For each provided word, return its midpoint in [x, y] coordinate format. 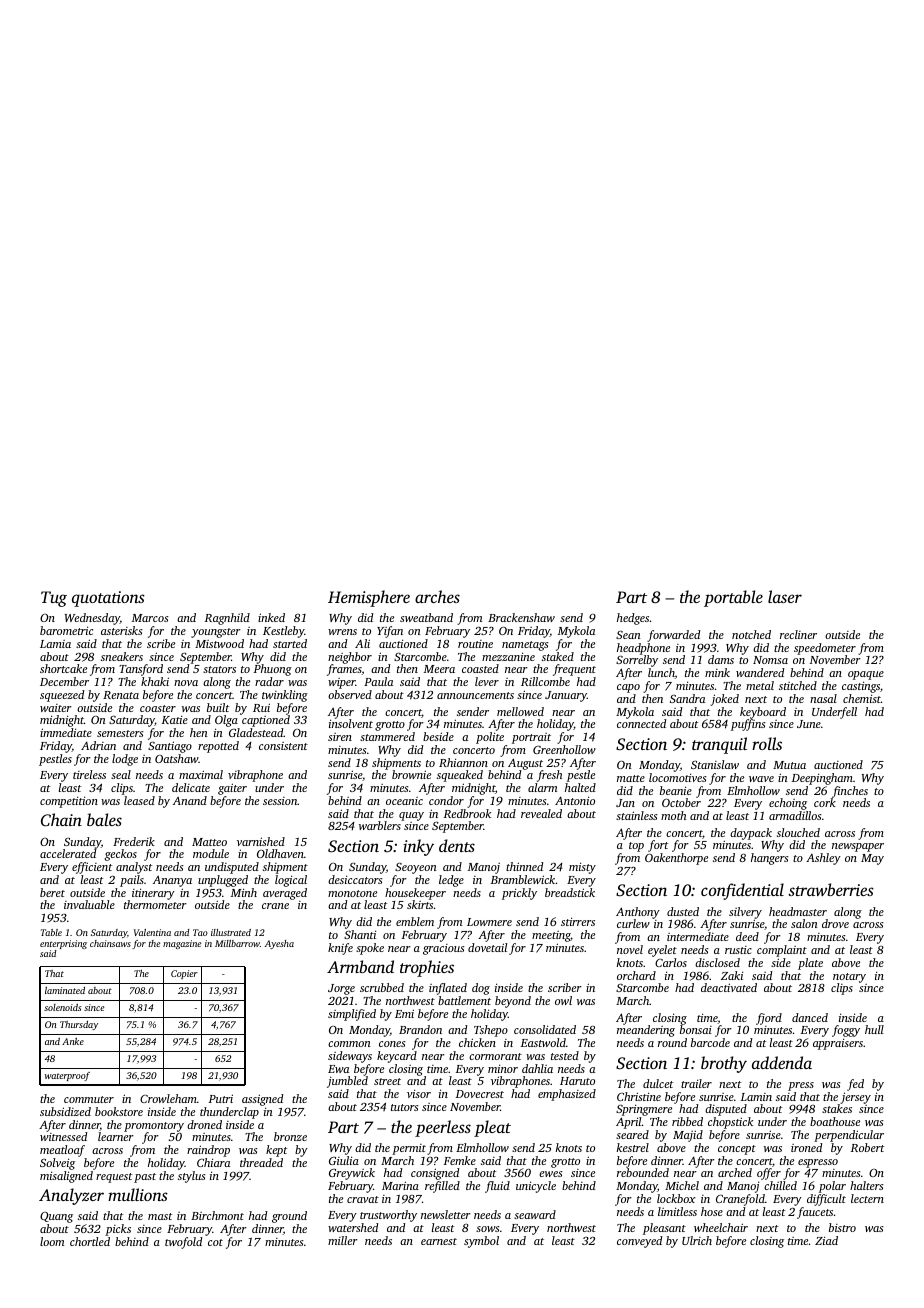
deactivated [729, 987]
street [387, 1081]
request [114, 1178]
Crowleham [168, 1098]
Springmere [644, 1110]
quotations [108, 599]
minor [503, 1068]
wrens [342, 632]
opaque [866, 675]
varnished [261, 841]
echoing [788, 804]
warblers [380, 825]
